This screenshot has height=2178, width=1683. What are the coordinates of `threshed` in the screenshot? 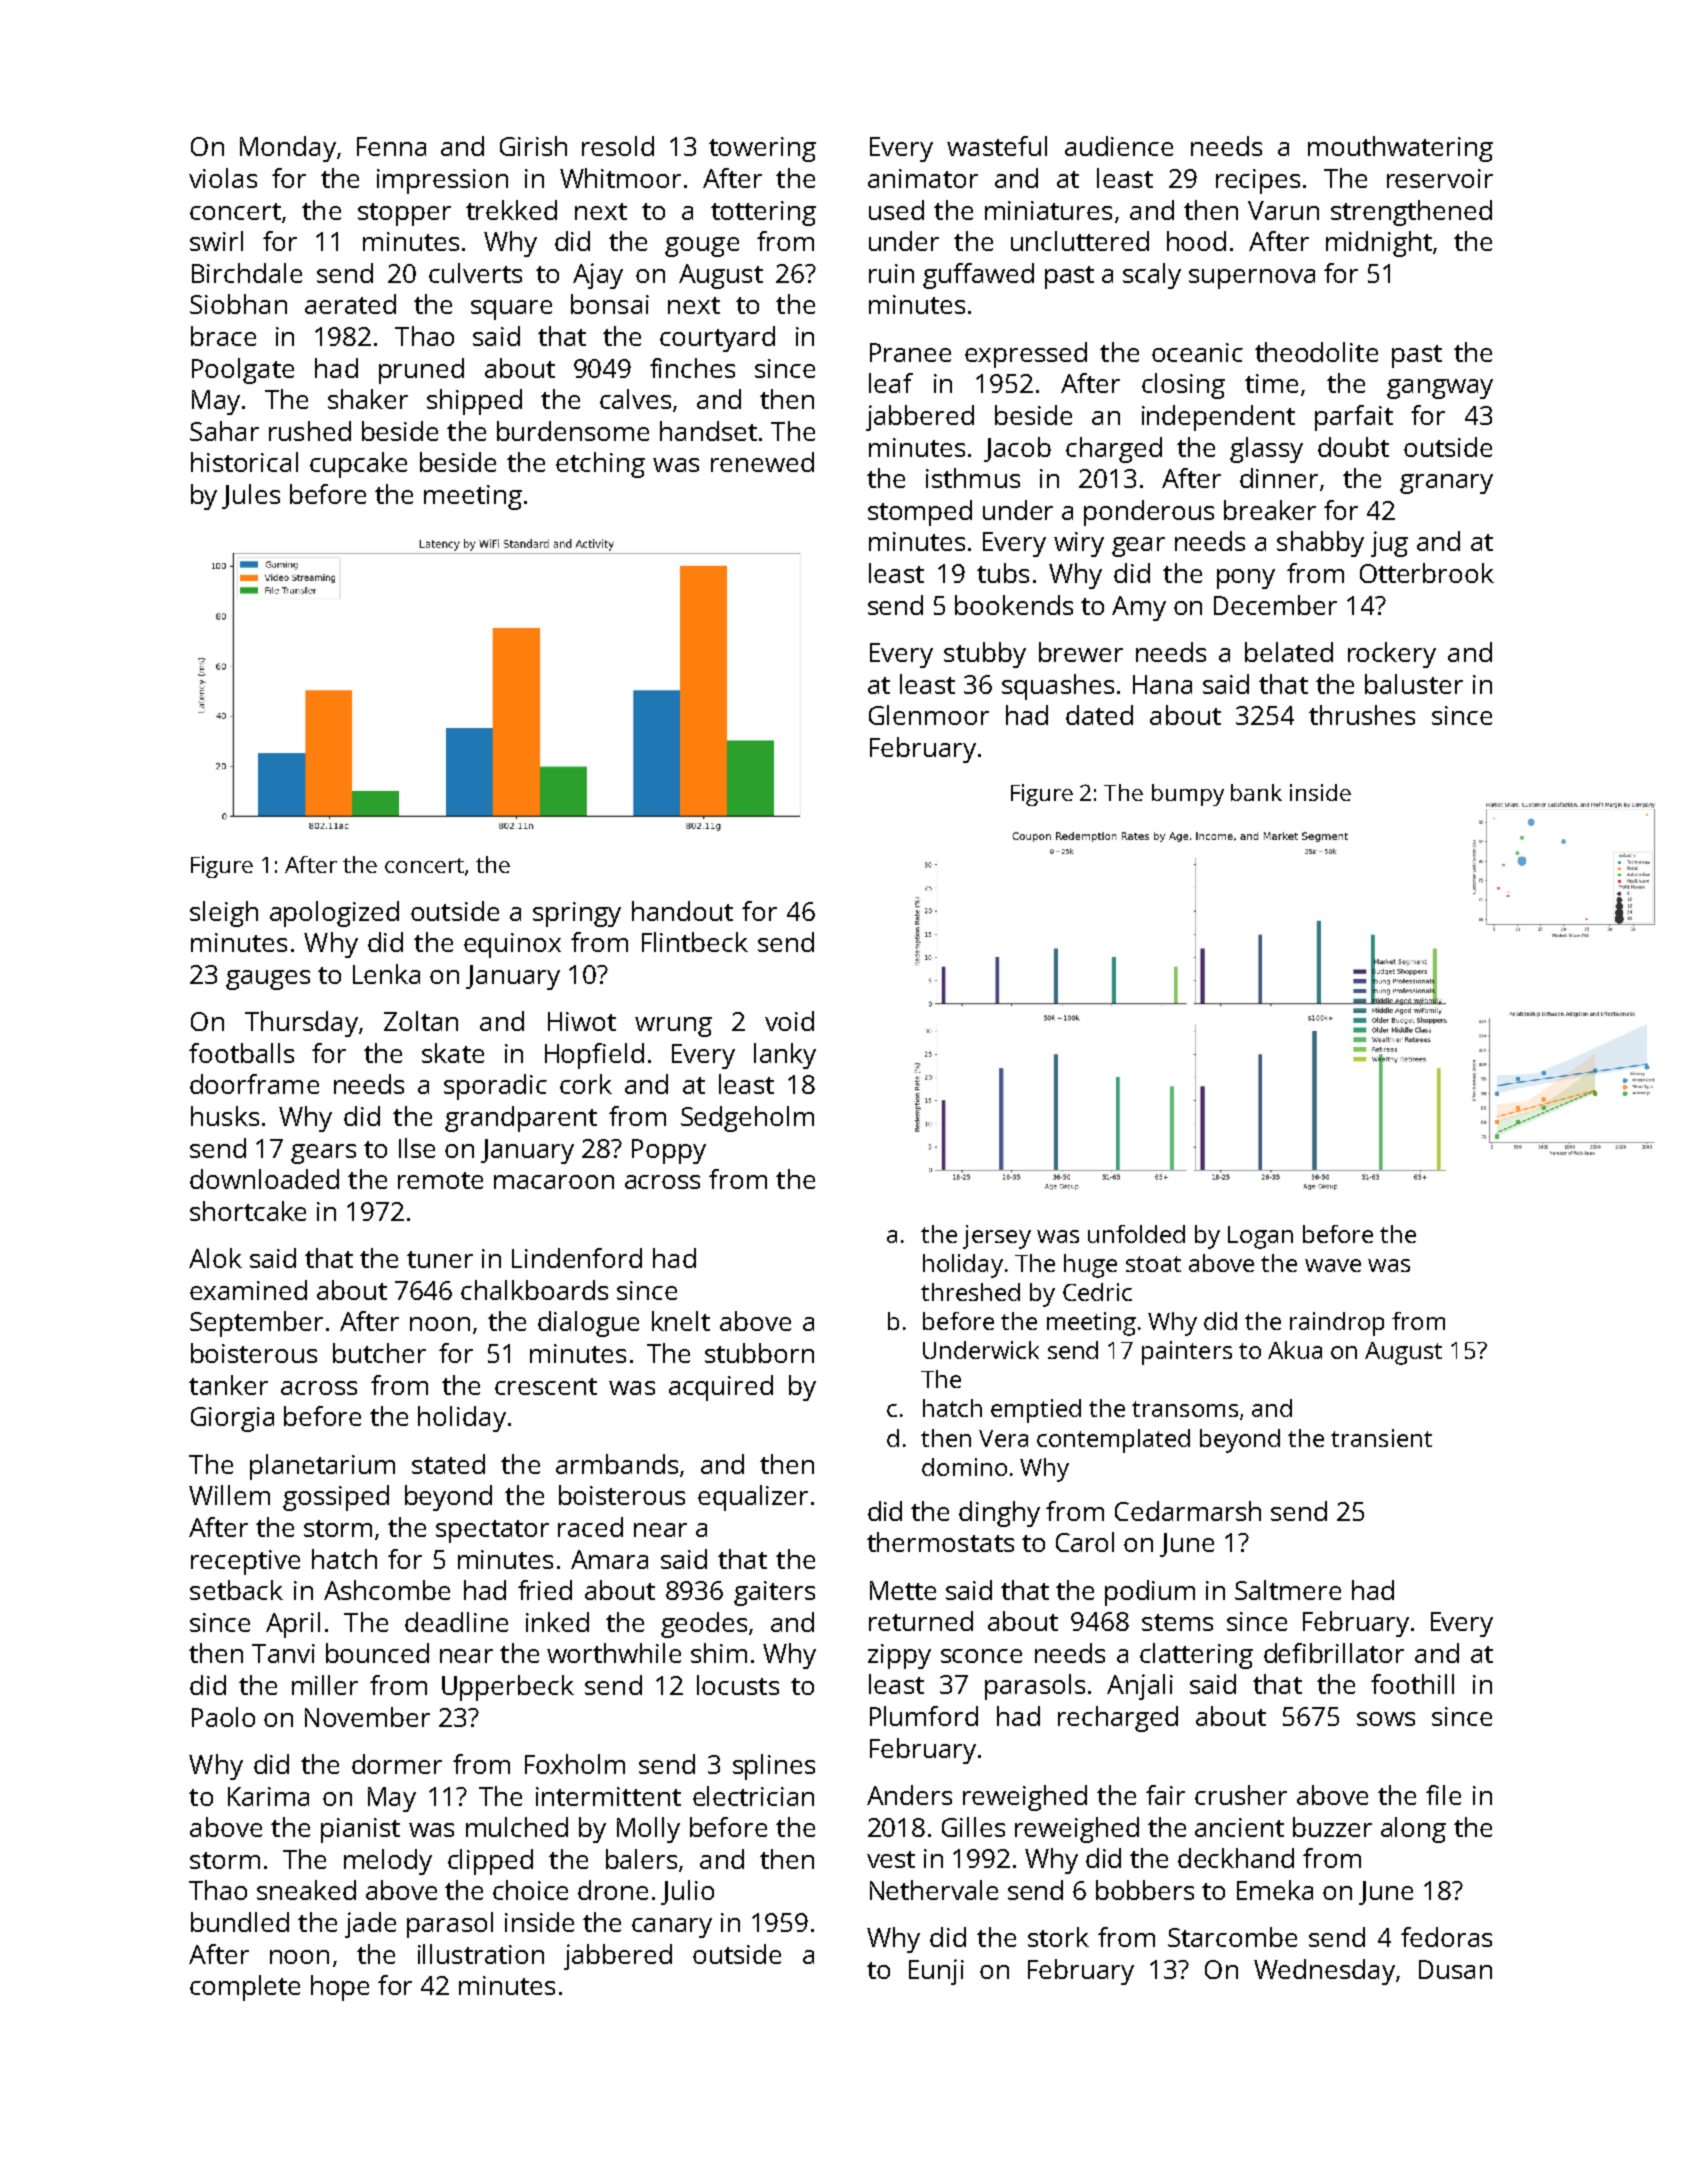 It's located at (970, 1292).
